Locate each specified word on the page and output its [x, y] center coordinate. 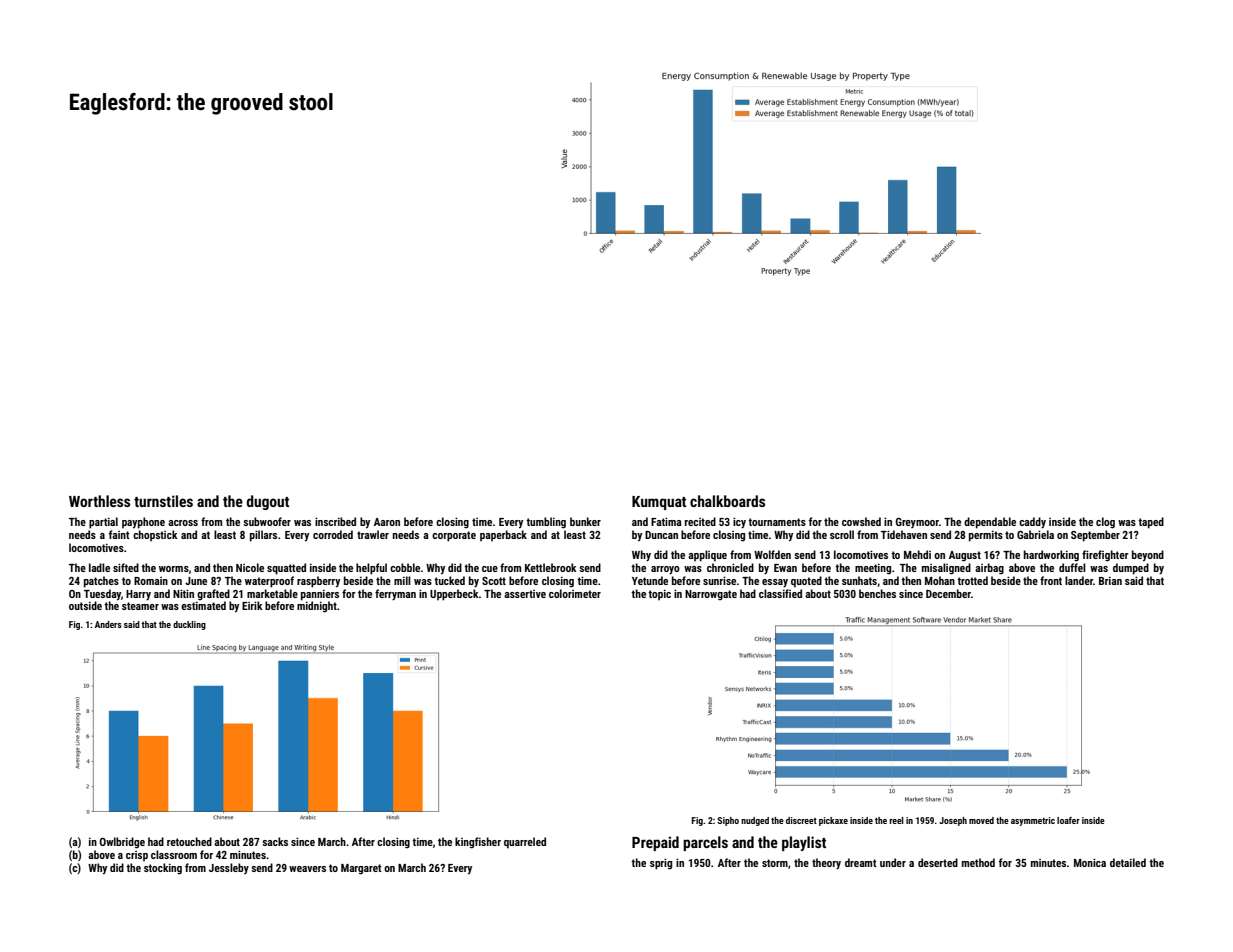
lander [1079, 580]
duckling [189, 625]
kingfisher [478, 843]
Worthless [99, 501]
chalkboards [727, 501]
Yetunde [650, 580]
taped [1151, 523]
